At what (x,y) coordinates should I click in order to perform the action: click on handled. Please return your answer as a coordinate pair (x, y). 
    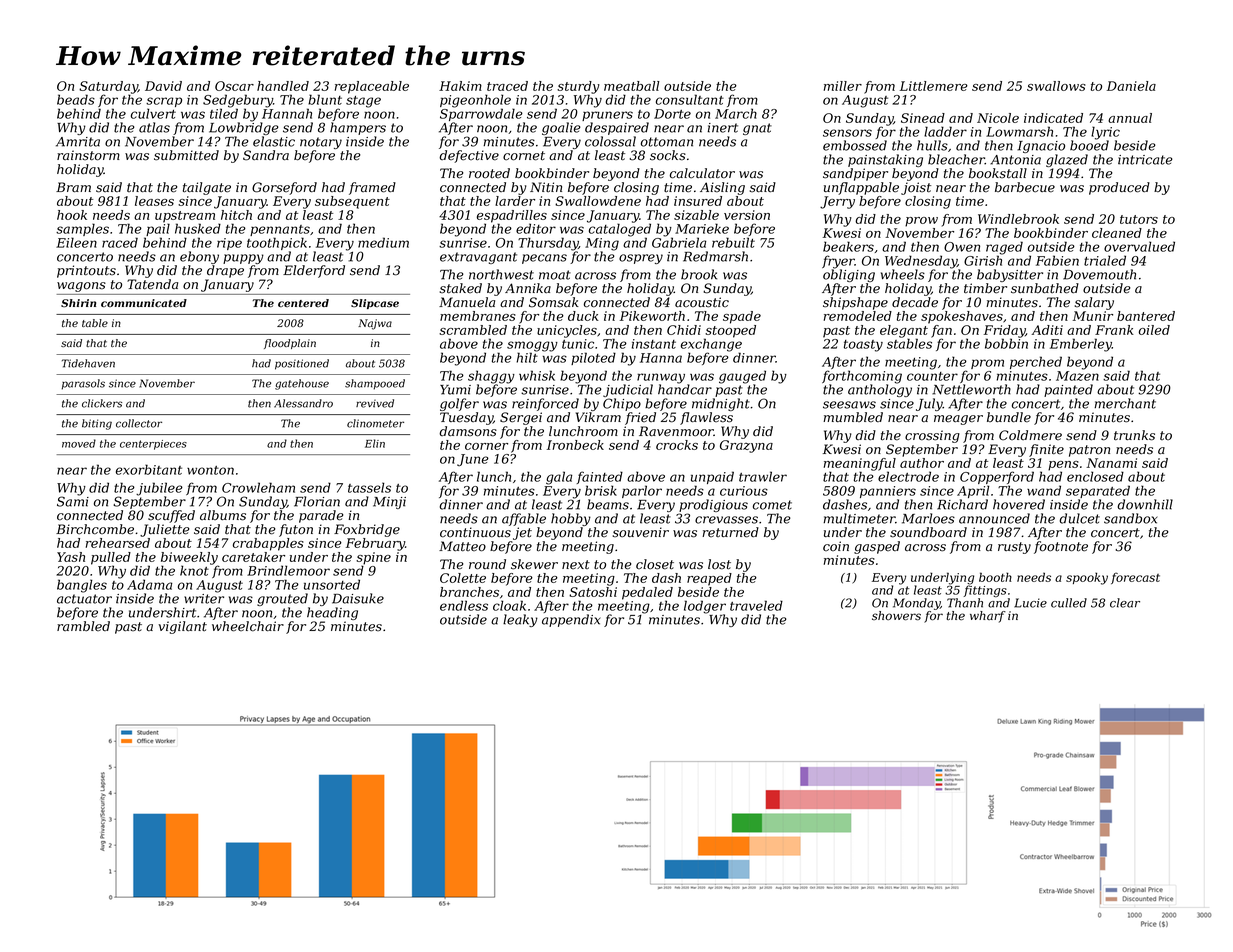
    Looking at the image, I should click on (283, 86).
